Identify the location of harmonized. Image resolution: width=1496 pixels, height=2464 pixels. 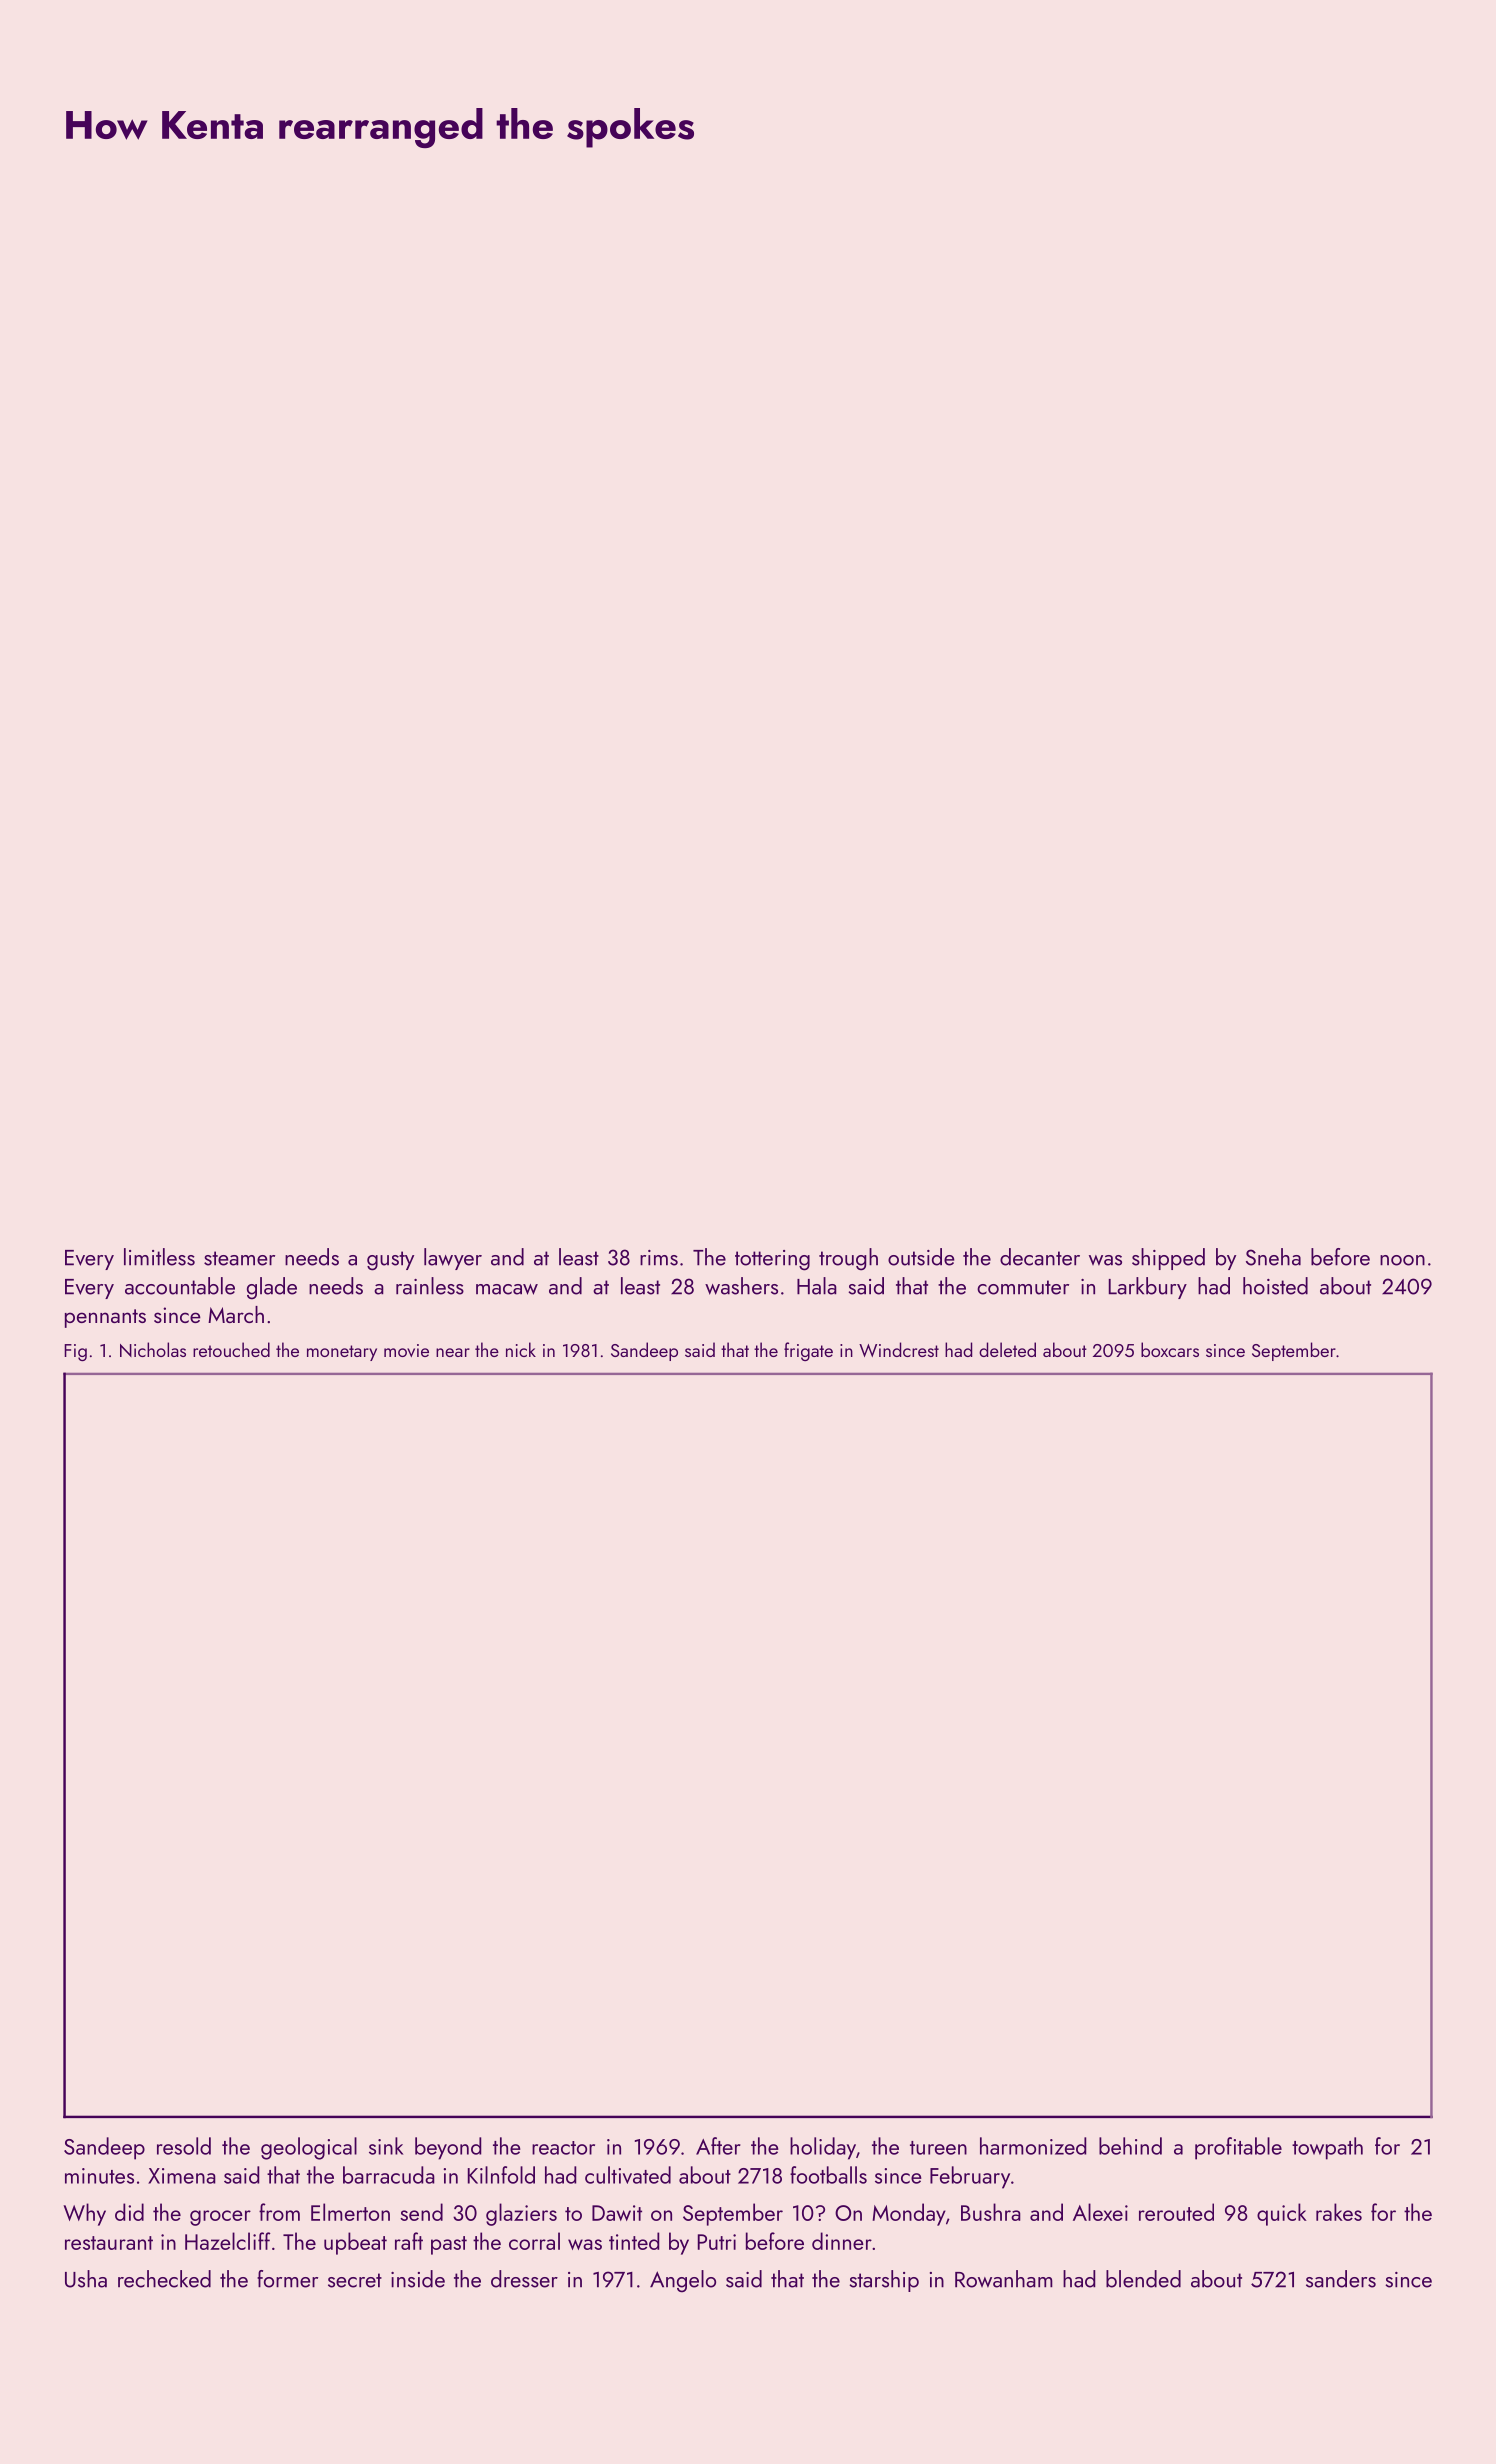
(1033, 2146).
